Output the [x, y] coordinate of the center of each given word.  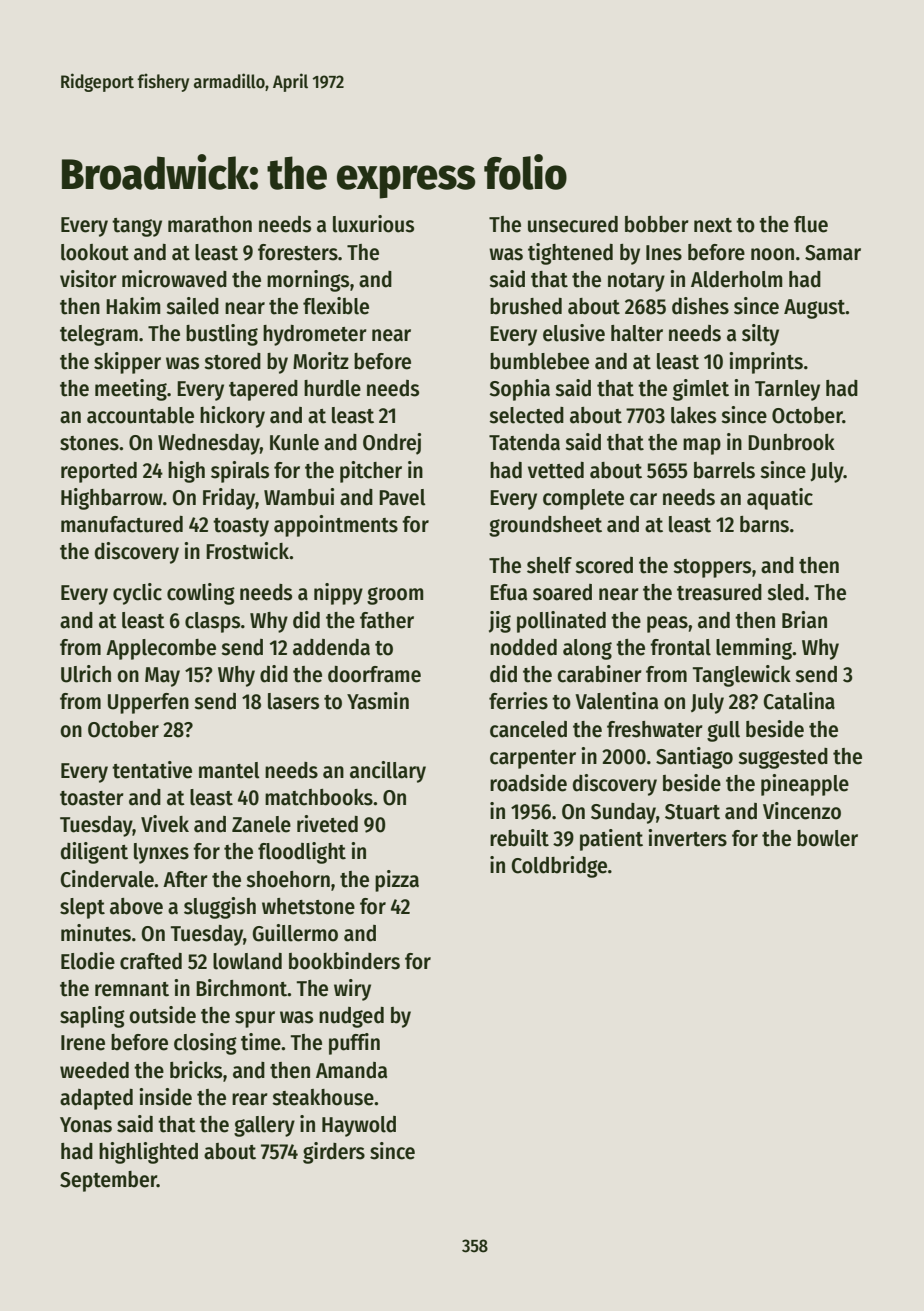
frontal [680, 647]
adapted [96, 1099]
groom [395, 596]
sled [785, 592]
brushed [526, 306]
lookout [95, 252]
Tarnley [787, 390]
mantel [229, 770]
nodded [523, 647]
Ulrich [86, 674]
